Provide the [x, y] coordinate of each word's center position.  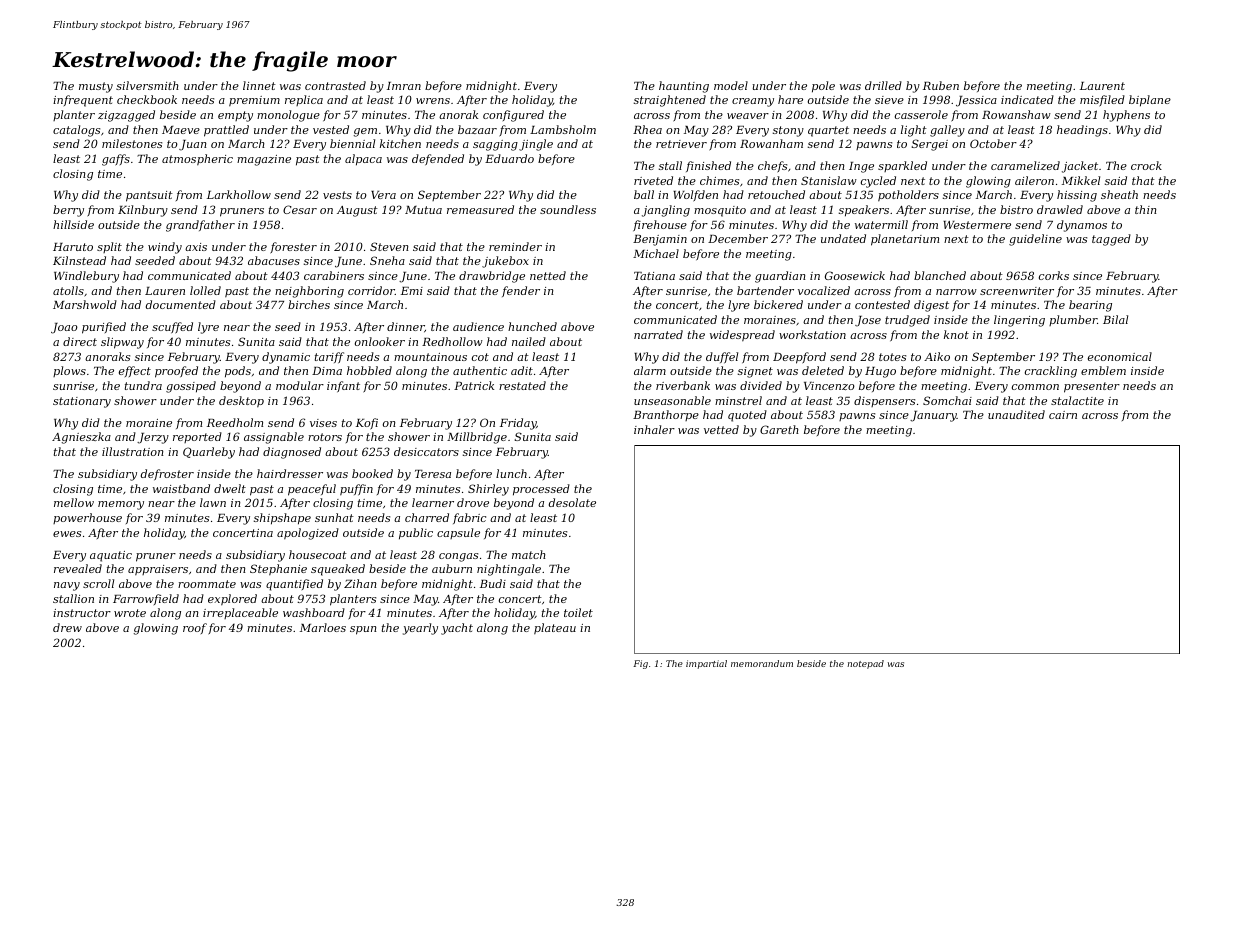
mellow [74, 502]
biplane [1150, 101]
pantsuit [149, 196]
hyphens [1126, 116]
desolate [572, 502]
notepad [865, 664]
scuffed [172, 328]
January [933, 416]
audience [478, 326]
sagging [495, 145]
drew [67, 627]
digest [931, 306]
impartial [706, 664]
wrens [433, 101]
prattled [226, 131]
